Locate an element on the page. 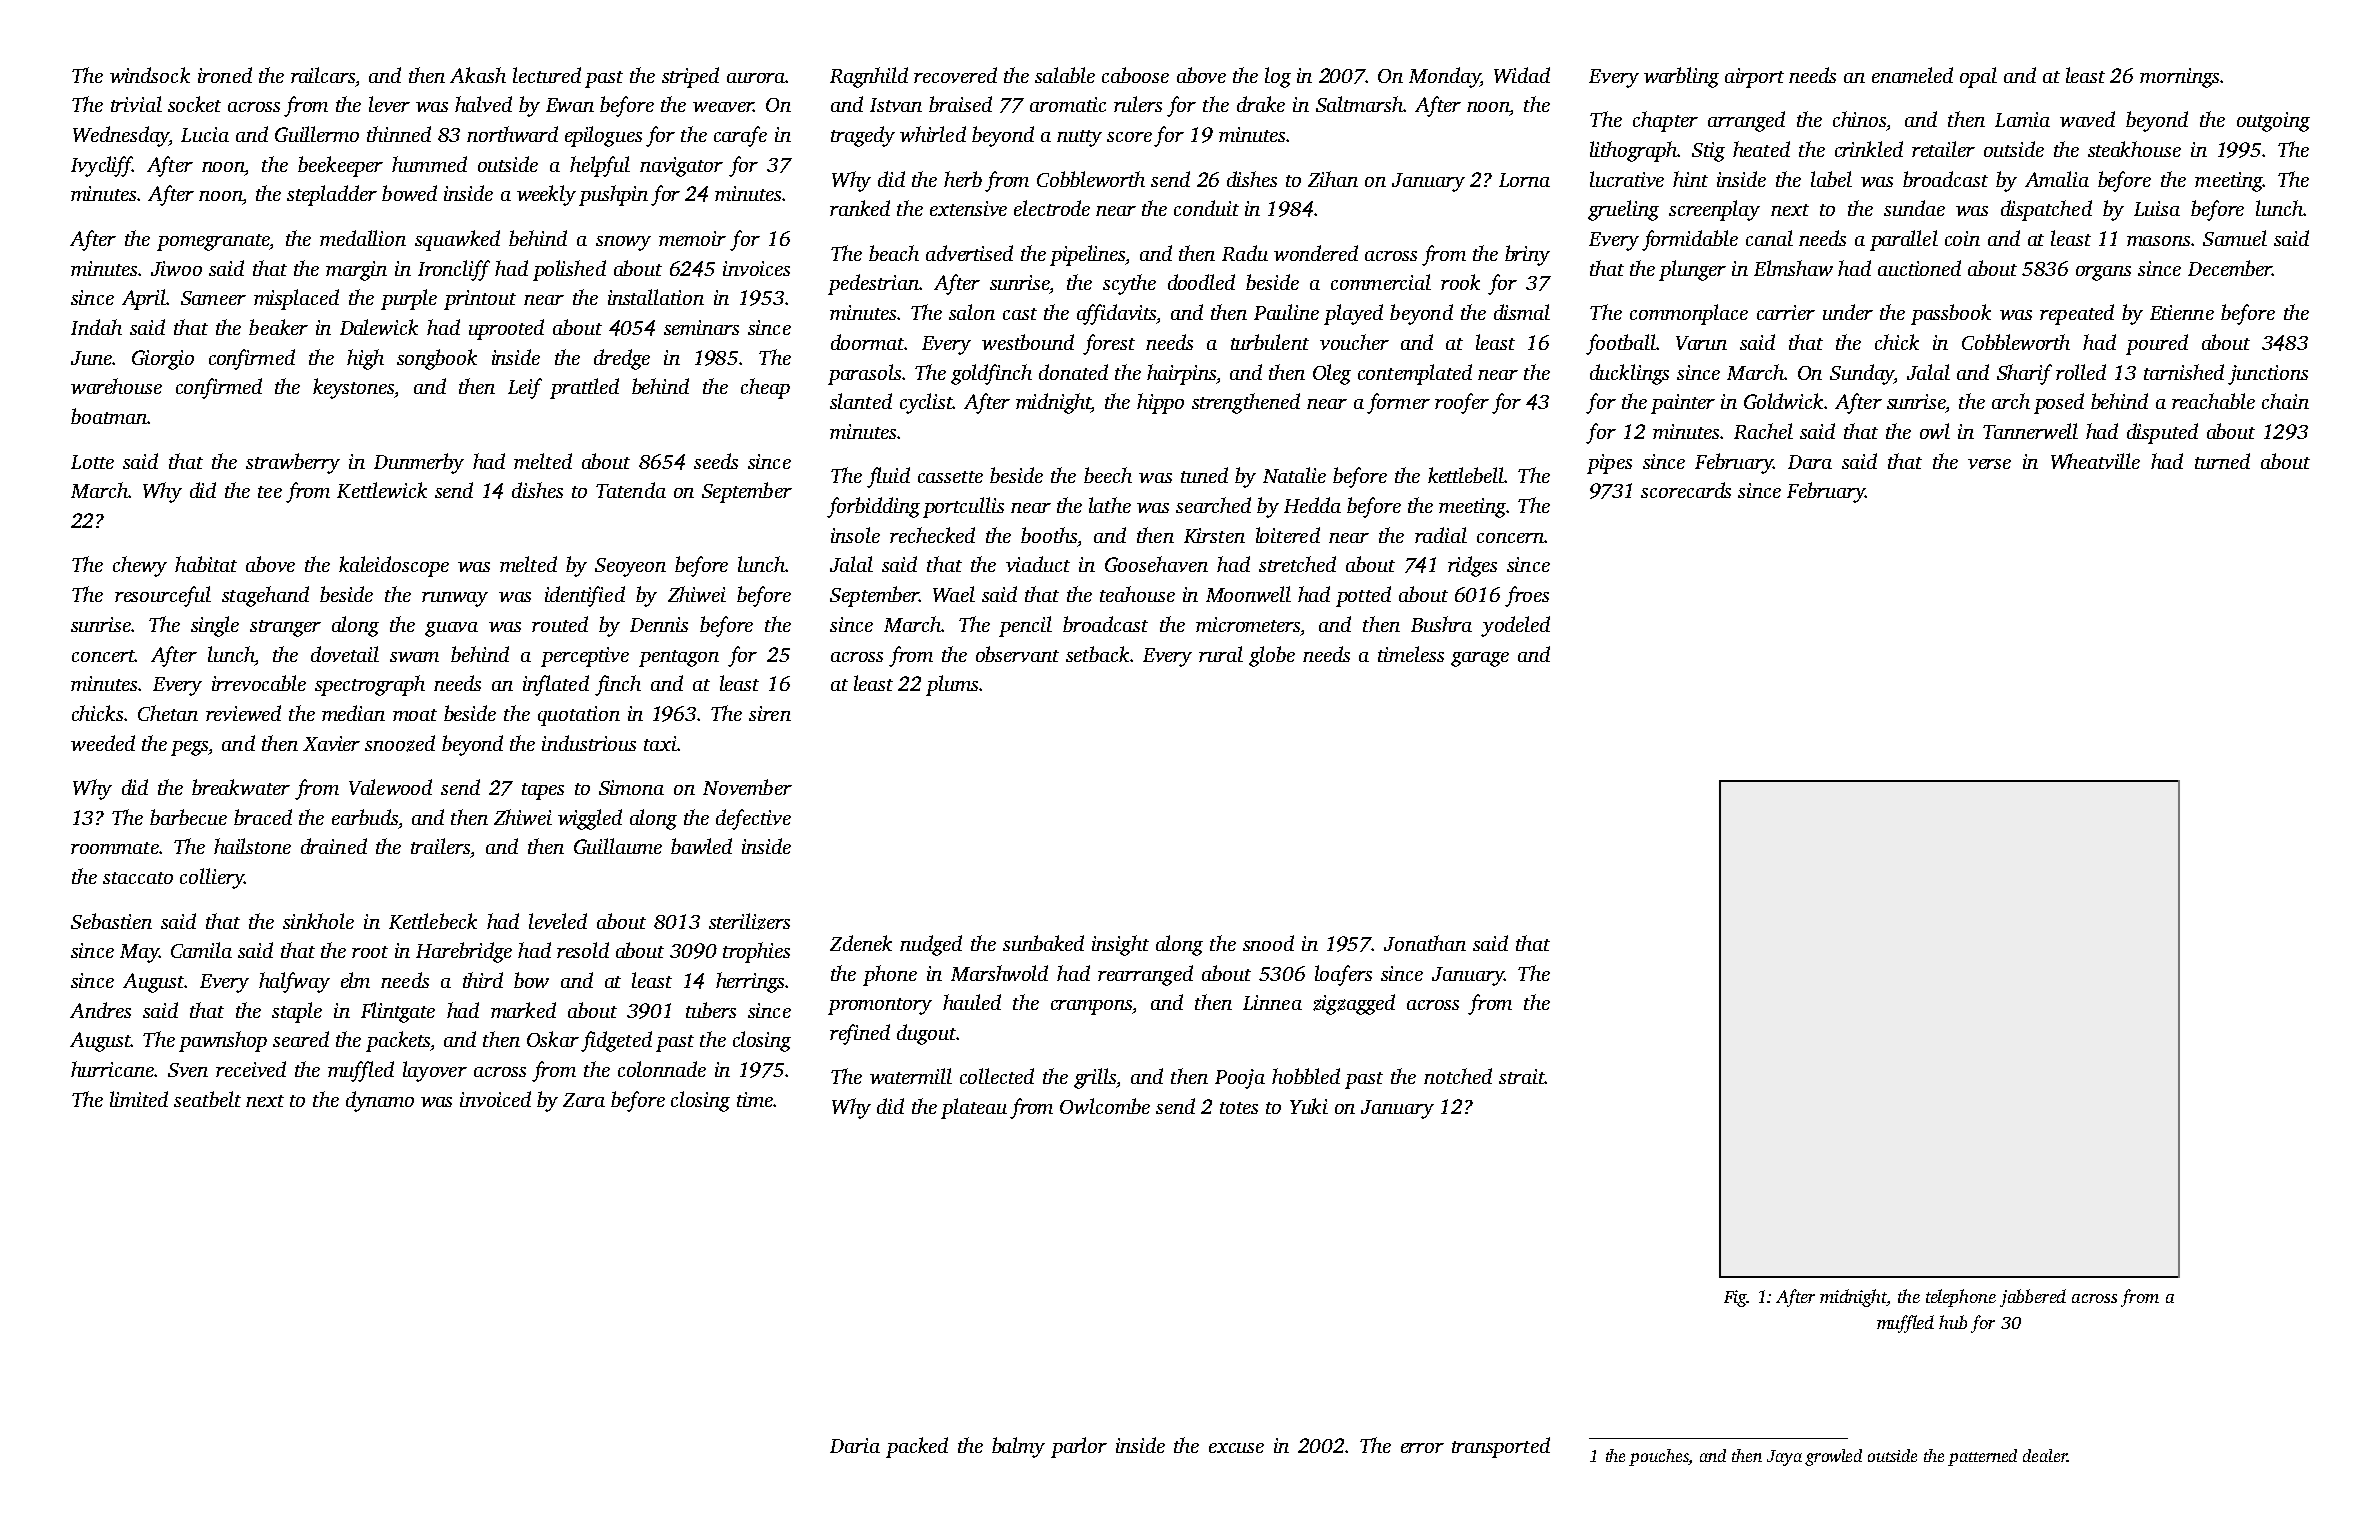 The width and height of the document is (2380, 1540). nudged is located at coordinates (931, 945).
